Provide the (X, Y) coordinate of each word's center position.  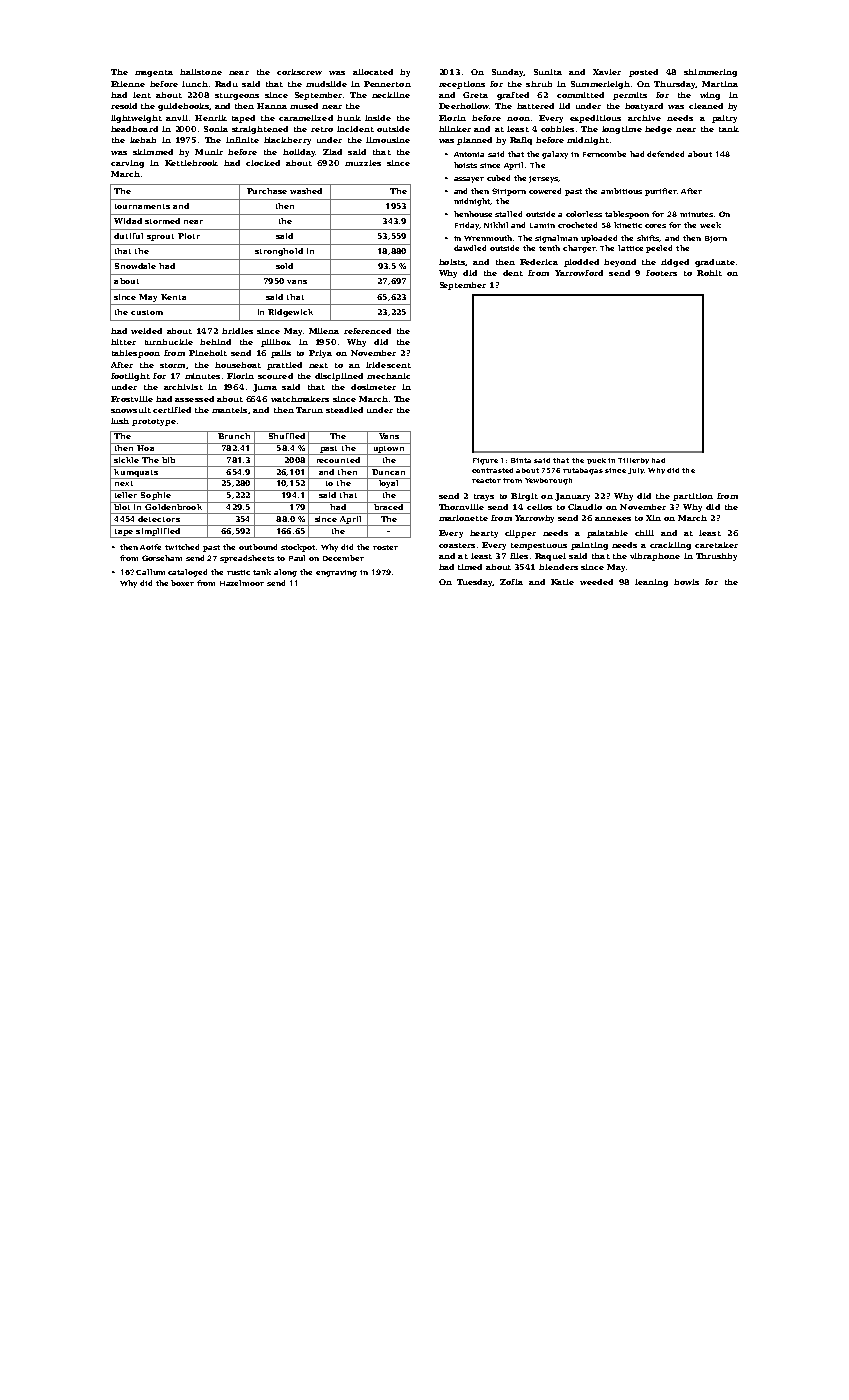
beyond (620, 263)
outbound (258, 547)
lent (142, 95)
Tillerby (633, 461)
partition (693, 497)
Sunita (548, 72)
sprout (160, 237)
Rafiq (521, 141)
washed (306, 191)
